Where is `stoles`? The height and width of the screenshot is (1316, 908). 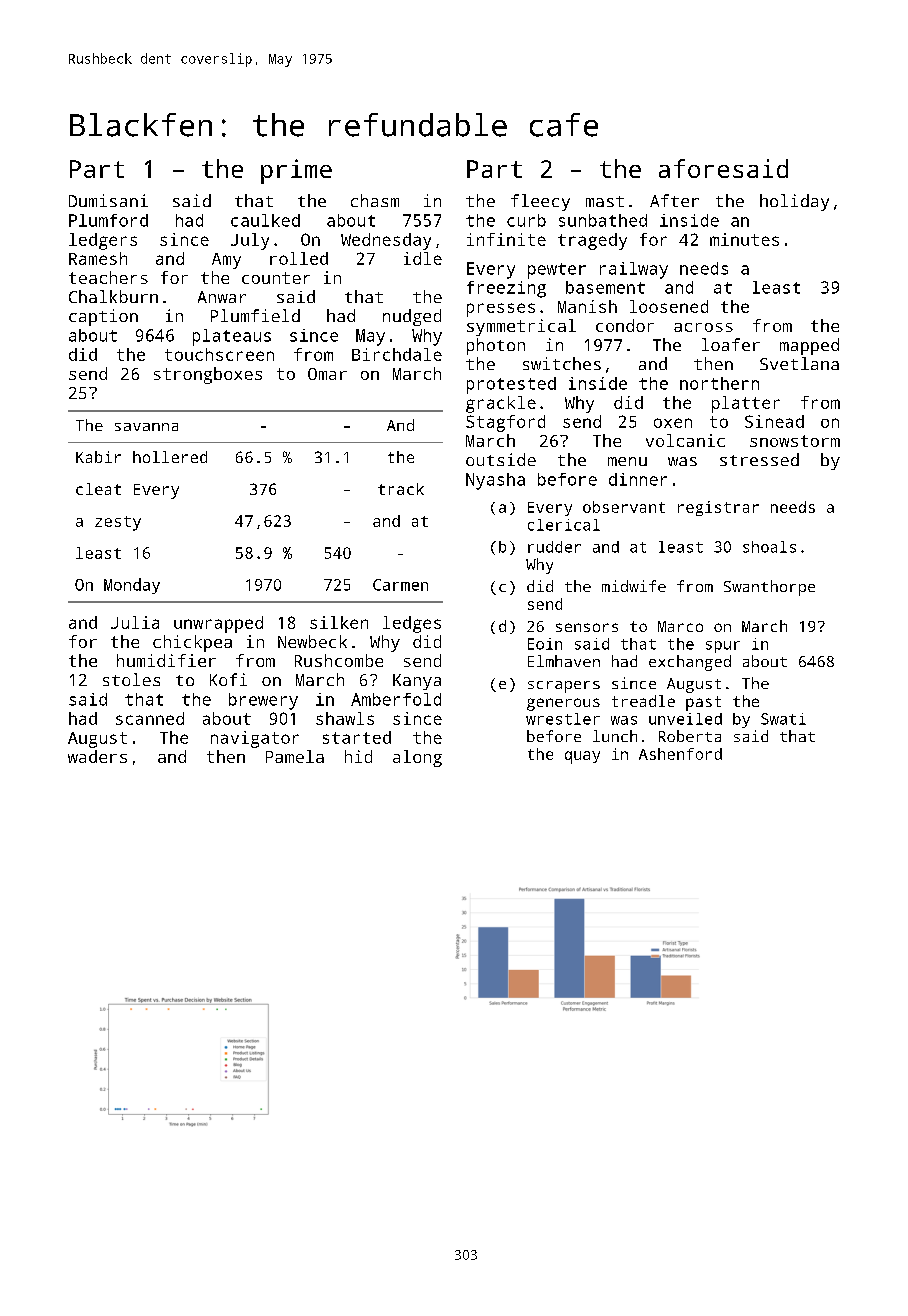
stoles is located at coordinates (131, 679).
